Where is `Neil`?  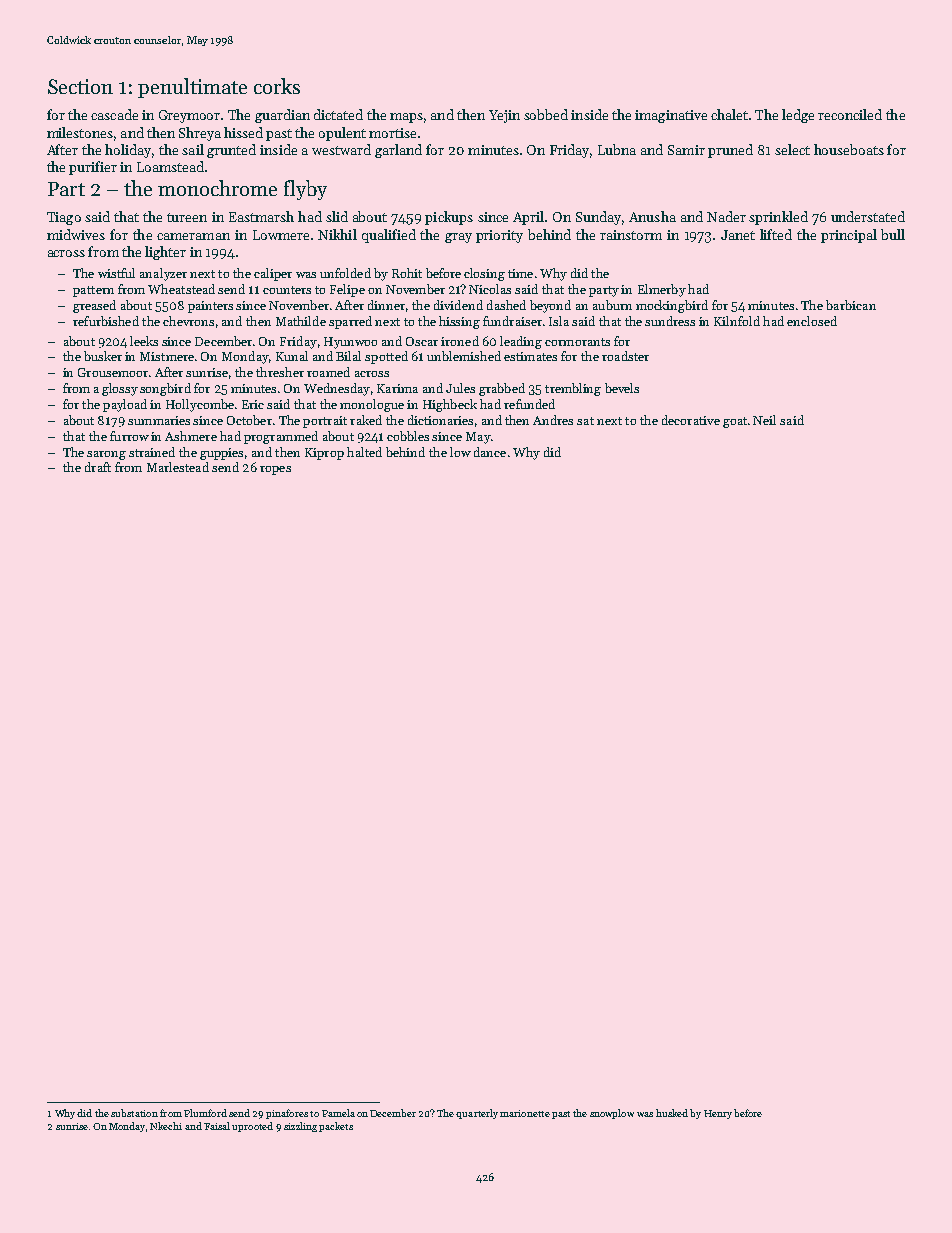 Neil is located at coordinates (764, 420).
